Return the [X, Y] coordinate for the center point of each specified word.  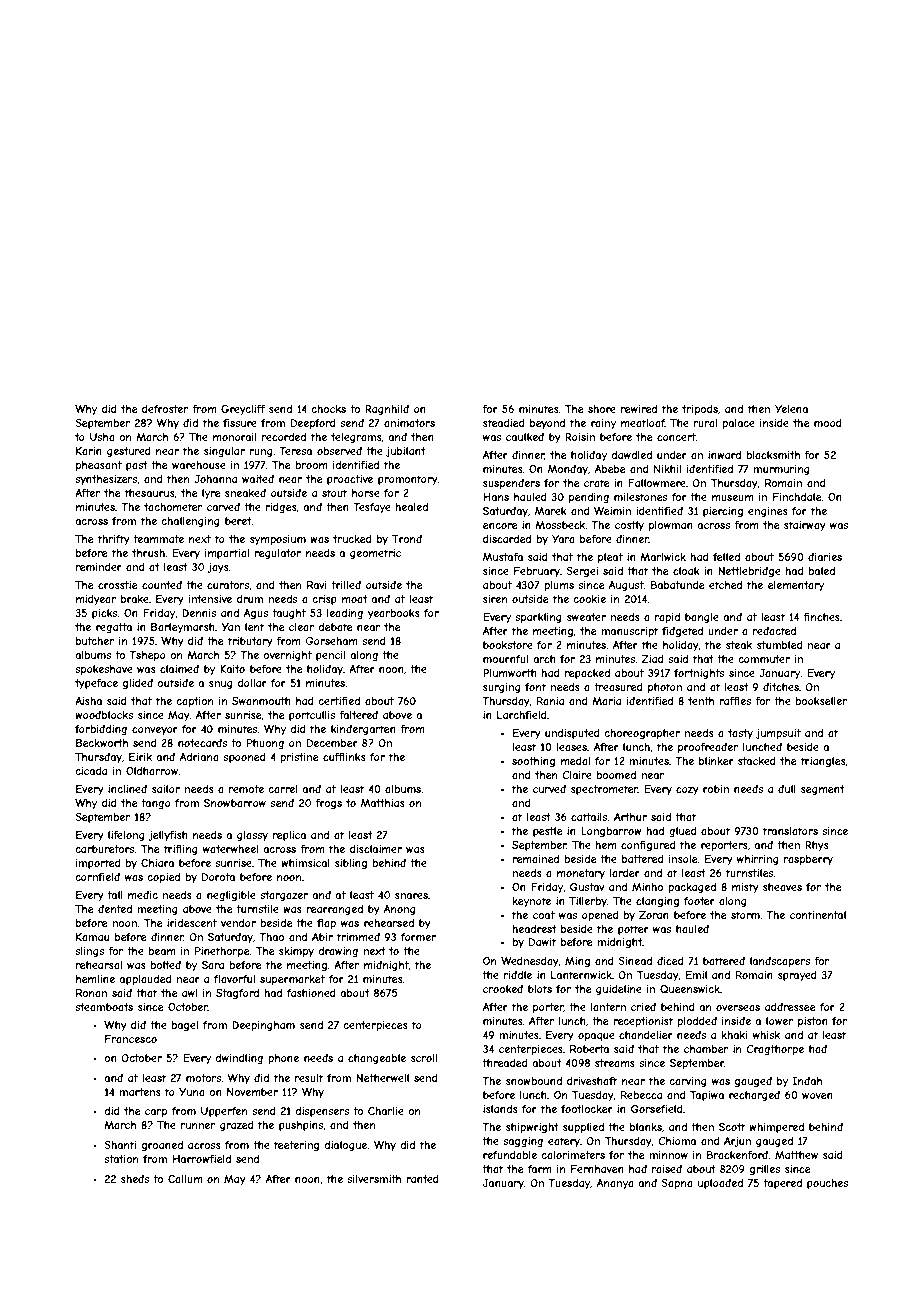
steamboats [104, 1007]
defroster [165, 409]
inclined [127, 789]
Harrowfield [202, 1159]
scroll [424, 1058]
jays [218, 568]
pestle [547, 832]
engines [768, 512]
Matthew [796, 1155]
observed [339, 451]
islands [500, 1109]
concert [676, 437]
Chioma [677, 1141]
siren [495, 599]
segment [823, 790]
